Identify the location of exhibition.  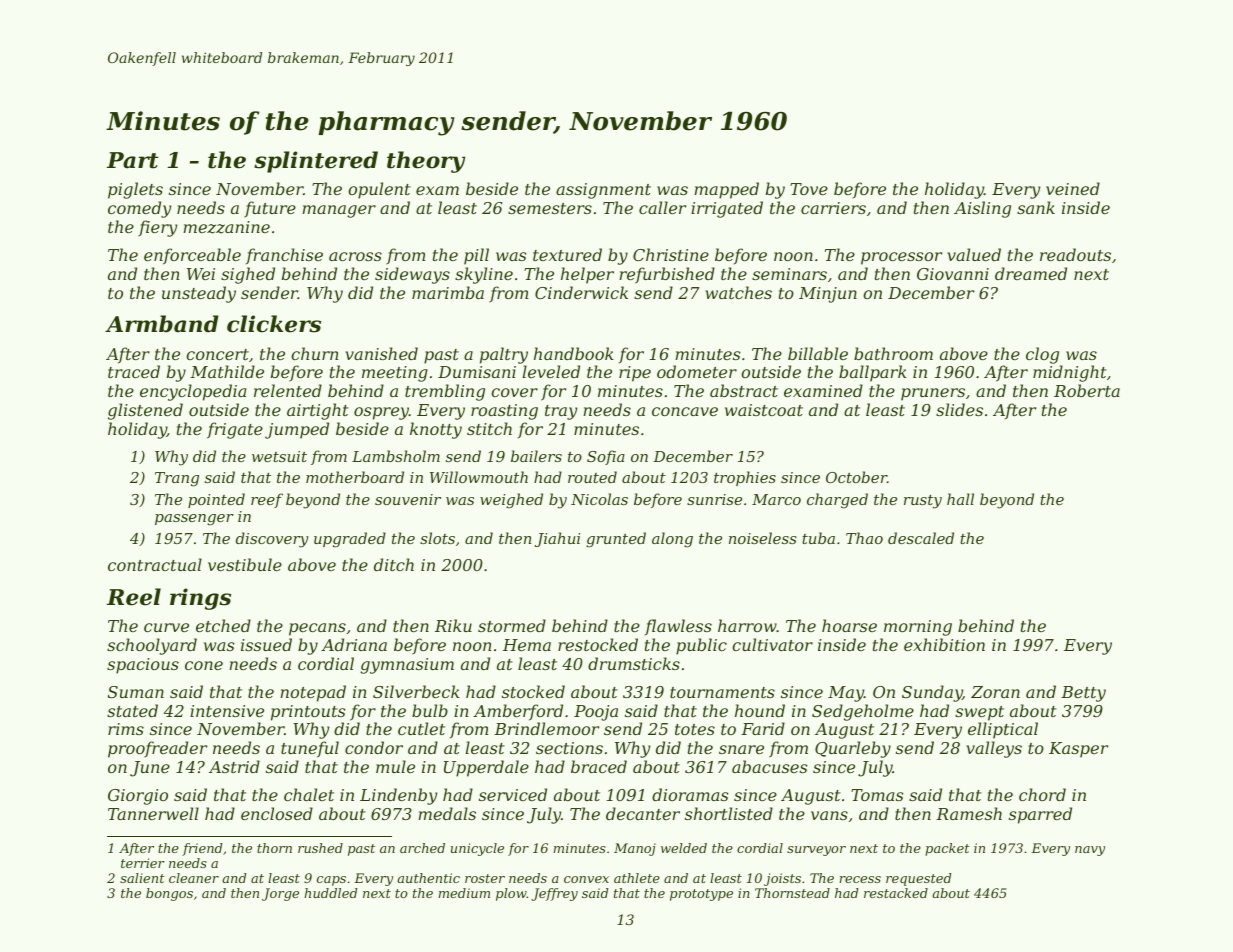
(944, 644).
